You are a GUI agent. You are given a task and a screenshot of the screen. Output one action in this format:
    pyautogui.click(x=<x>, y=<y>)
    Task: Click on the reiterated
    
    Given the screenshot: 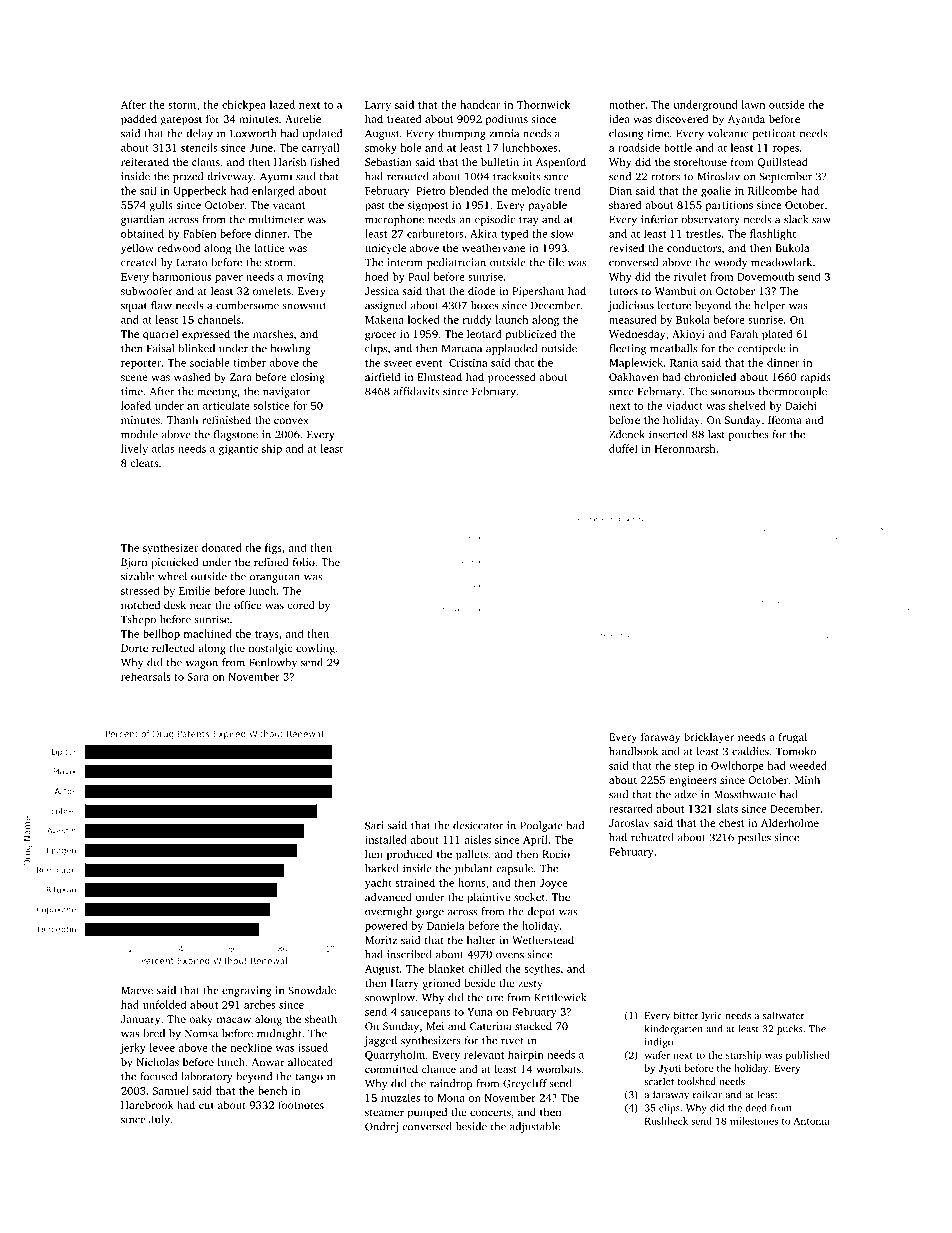 What is the action you would take?
    pyautogui.click(x=145, y=161)
